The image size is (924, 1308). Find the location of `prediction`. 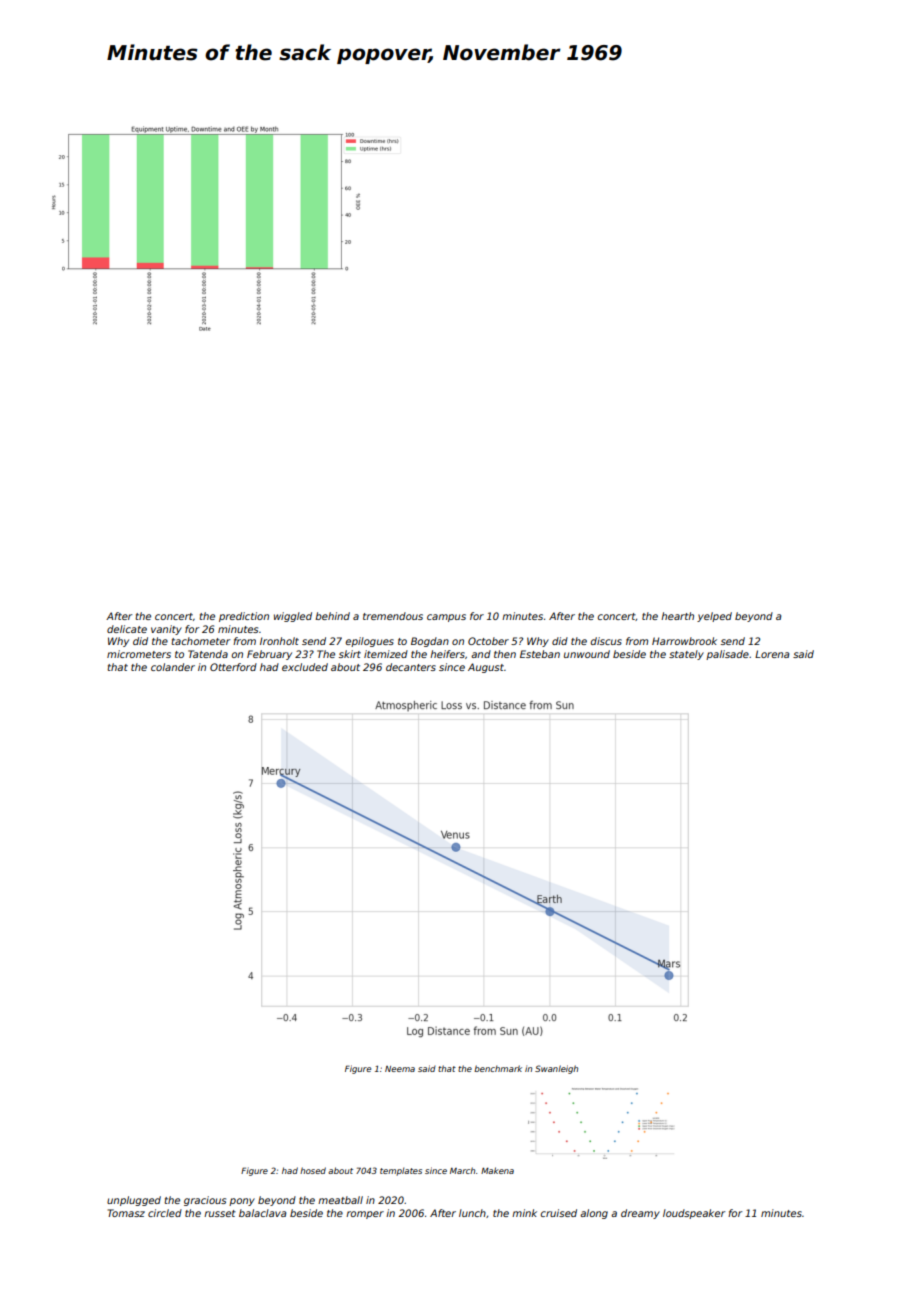

prediction is located at coordinates (244, 617).
